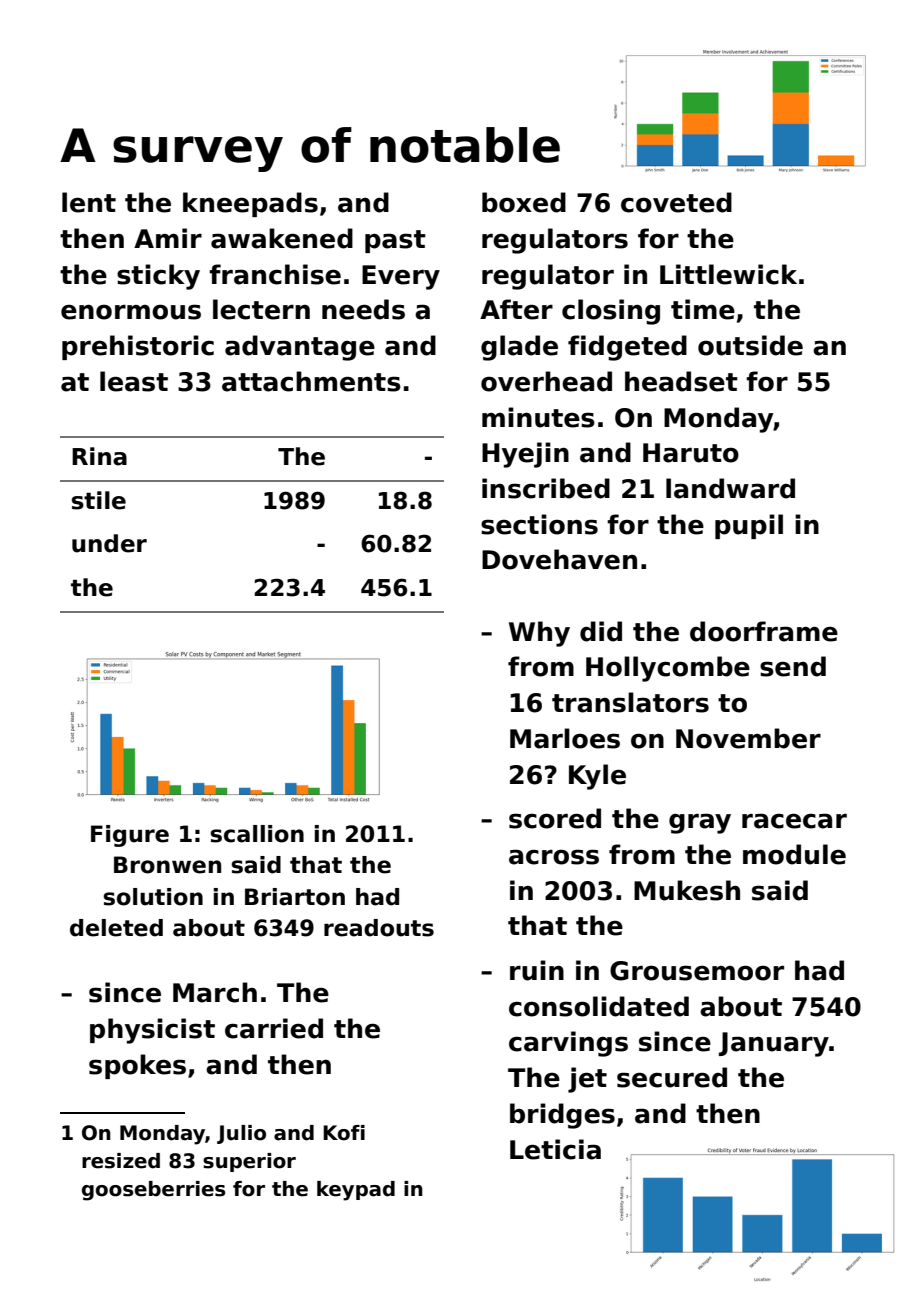 This image has width=924, height=1311. I want to click on racecar, so click(794, 821).
